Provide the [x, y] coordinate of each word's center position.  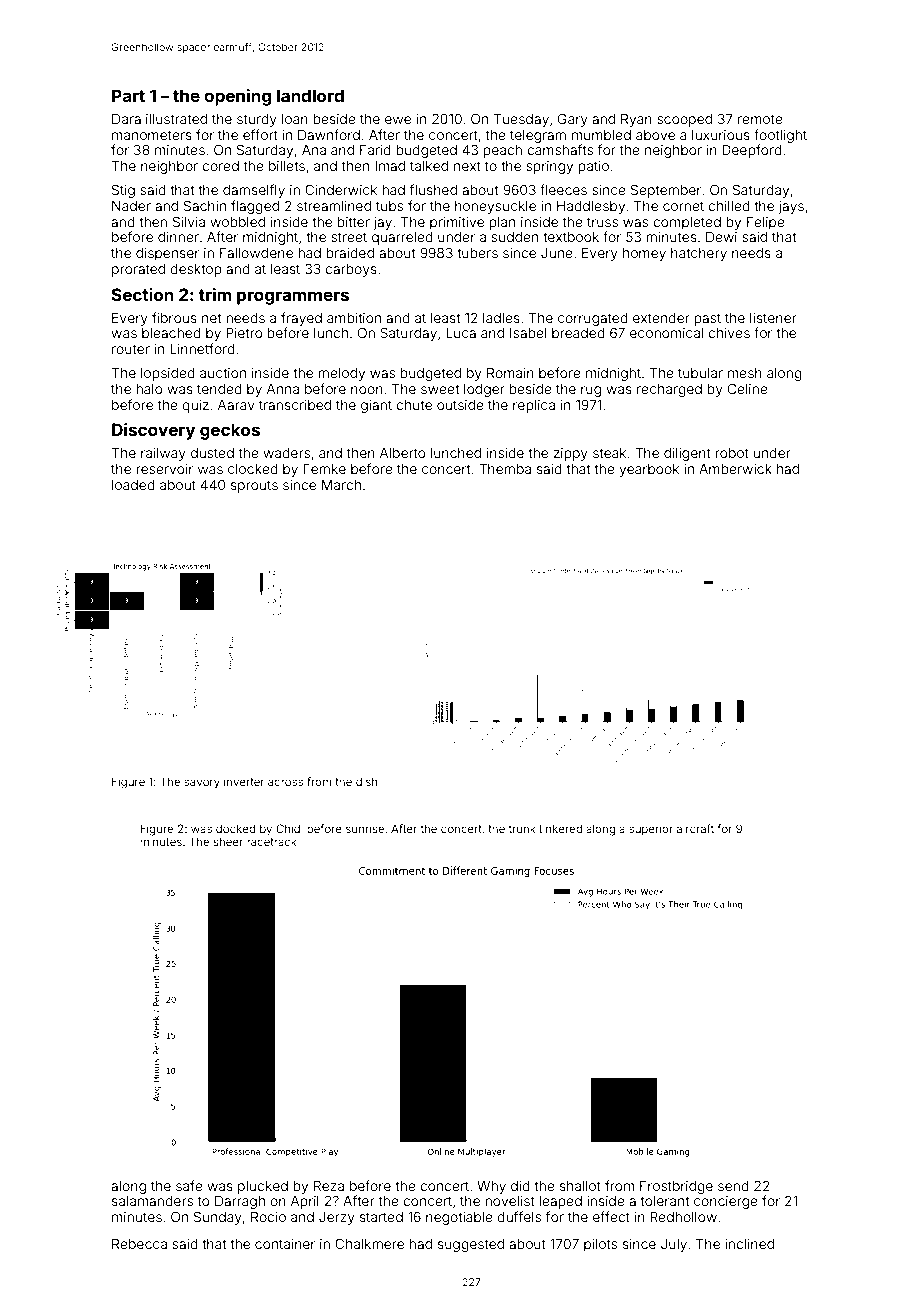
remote [760, 119]
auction [223, 373]
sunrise [365, 828]
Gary [573, 120]
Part [128, 95]
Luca [461, 333]
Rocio [268, 1217]
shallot [580, 1186]
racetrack [272, 842]
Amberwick [735, 469]
